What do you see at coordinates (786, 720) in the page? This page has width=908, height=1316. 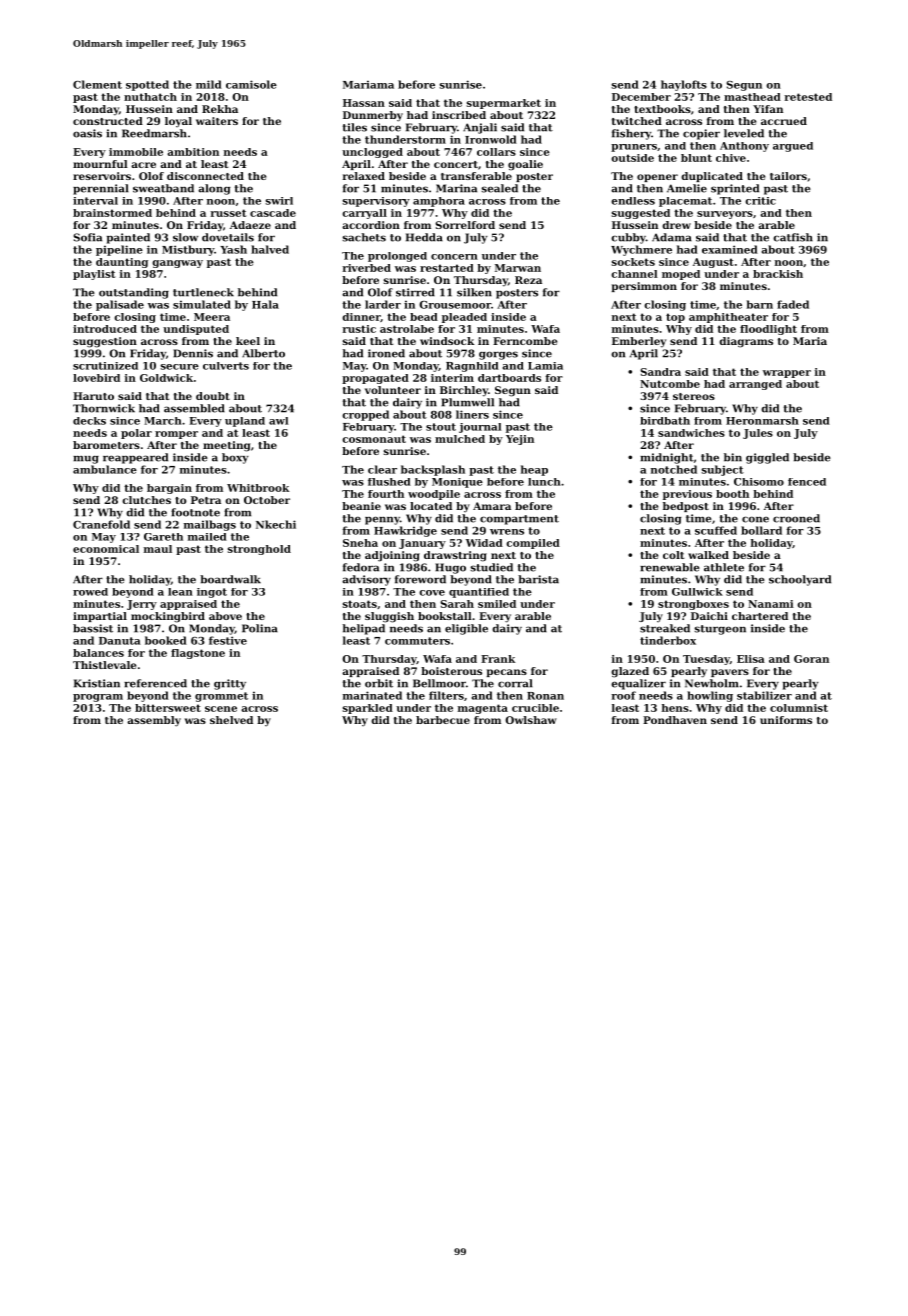 I see `uniforms` at bounding box center [786, 720].
